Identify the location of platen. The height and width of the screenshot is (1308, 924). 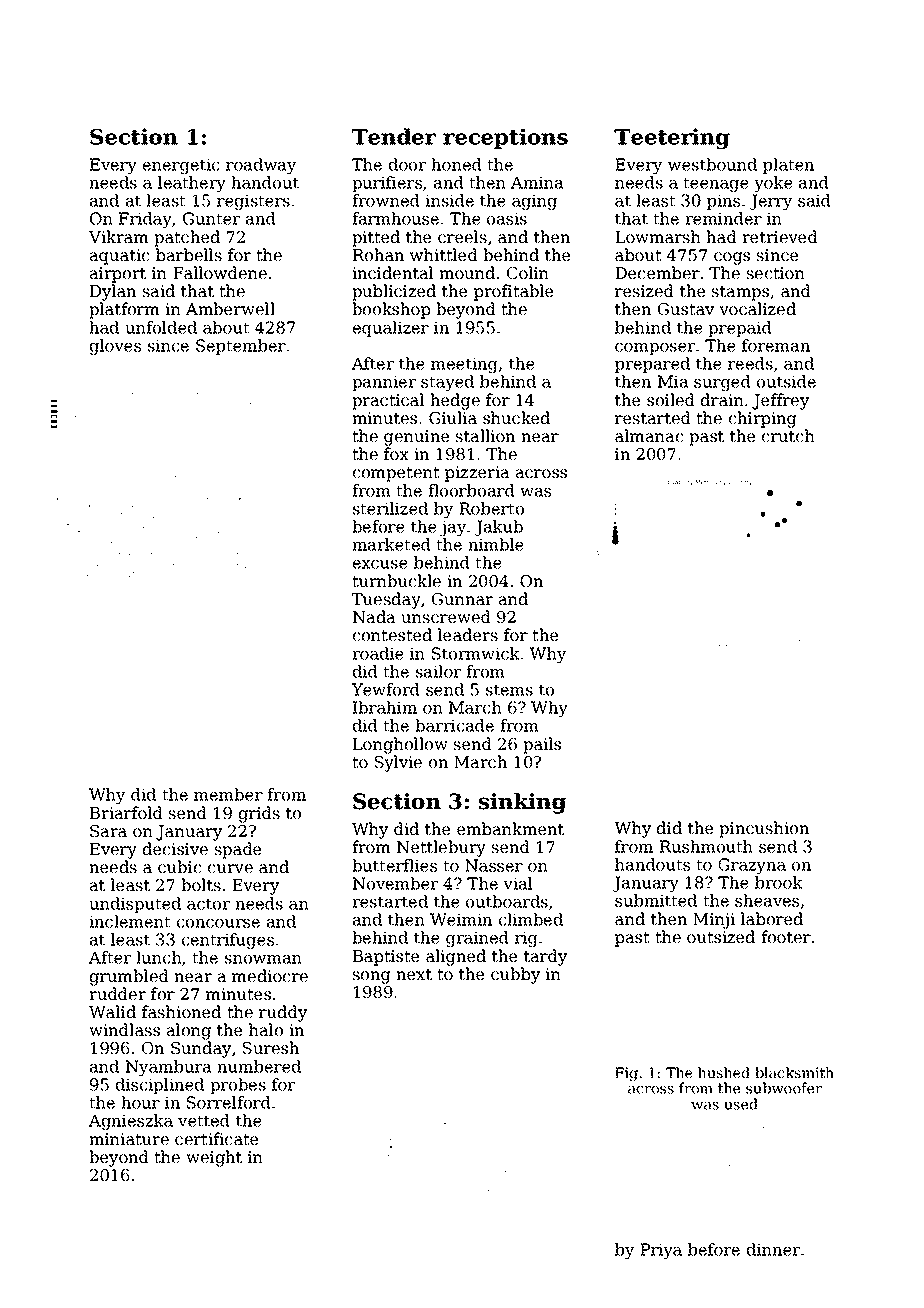
(788, 166).
